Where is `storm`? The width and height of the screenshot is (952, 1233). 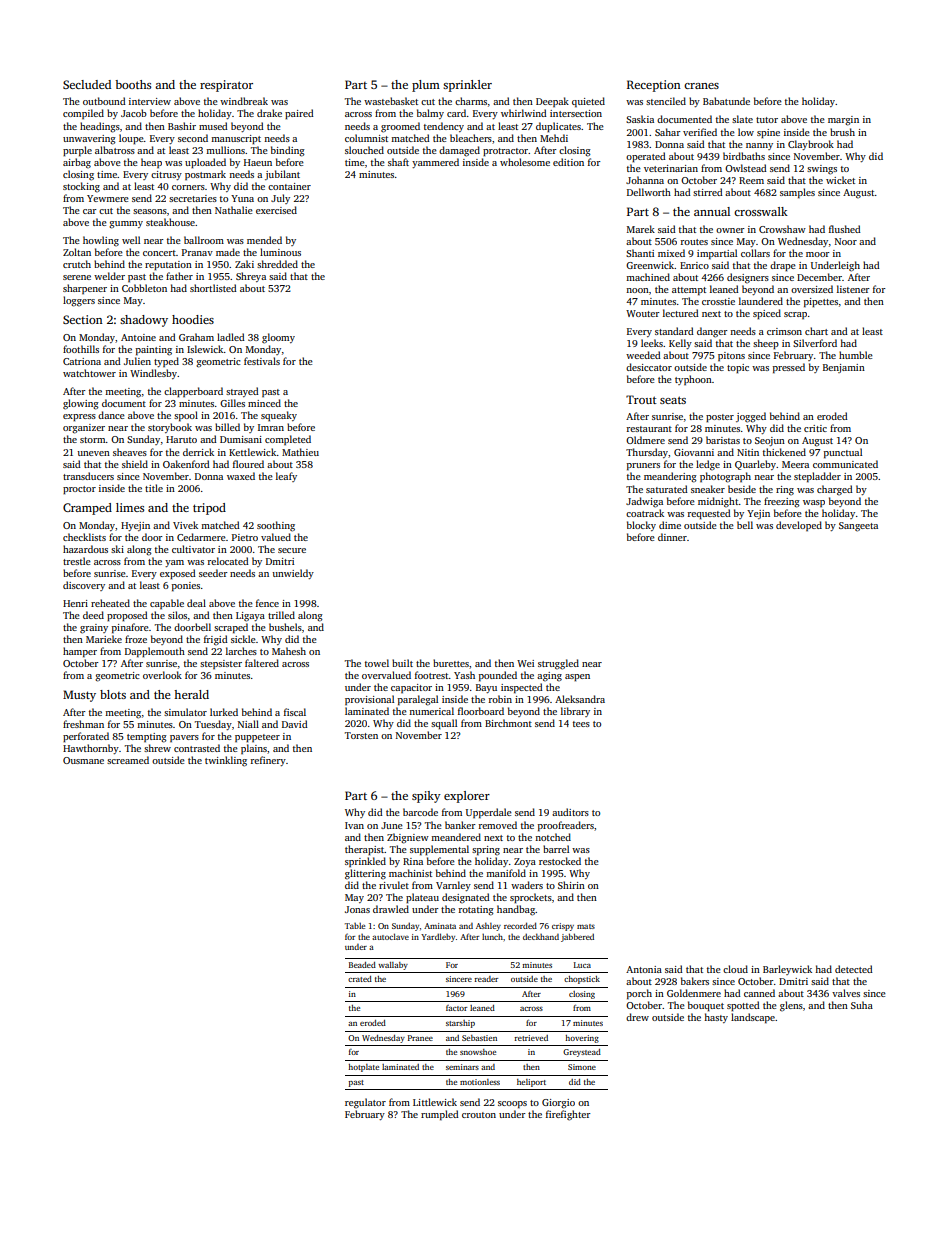 storm is located at coordinates (93, 440).
